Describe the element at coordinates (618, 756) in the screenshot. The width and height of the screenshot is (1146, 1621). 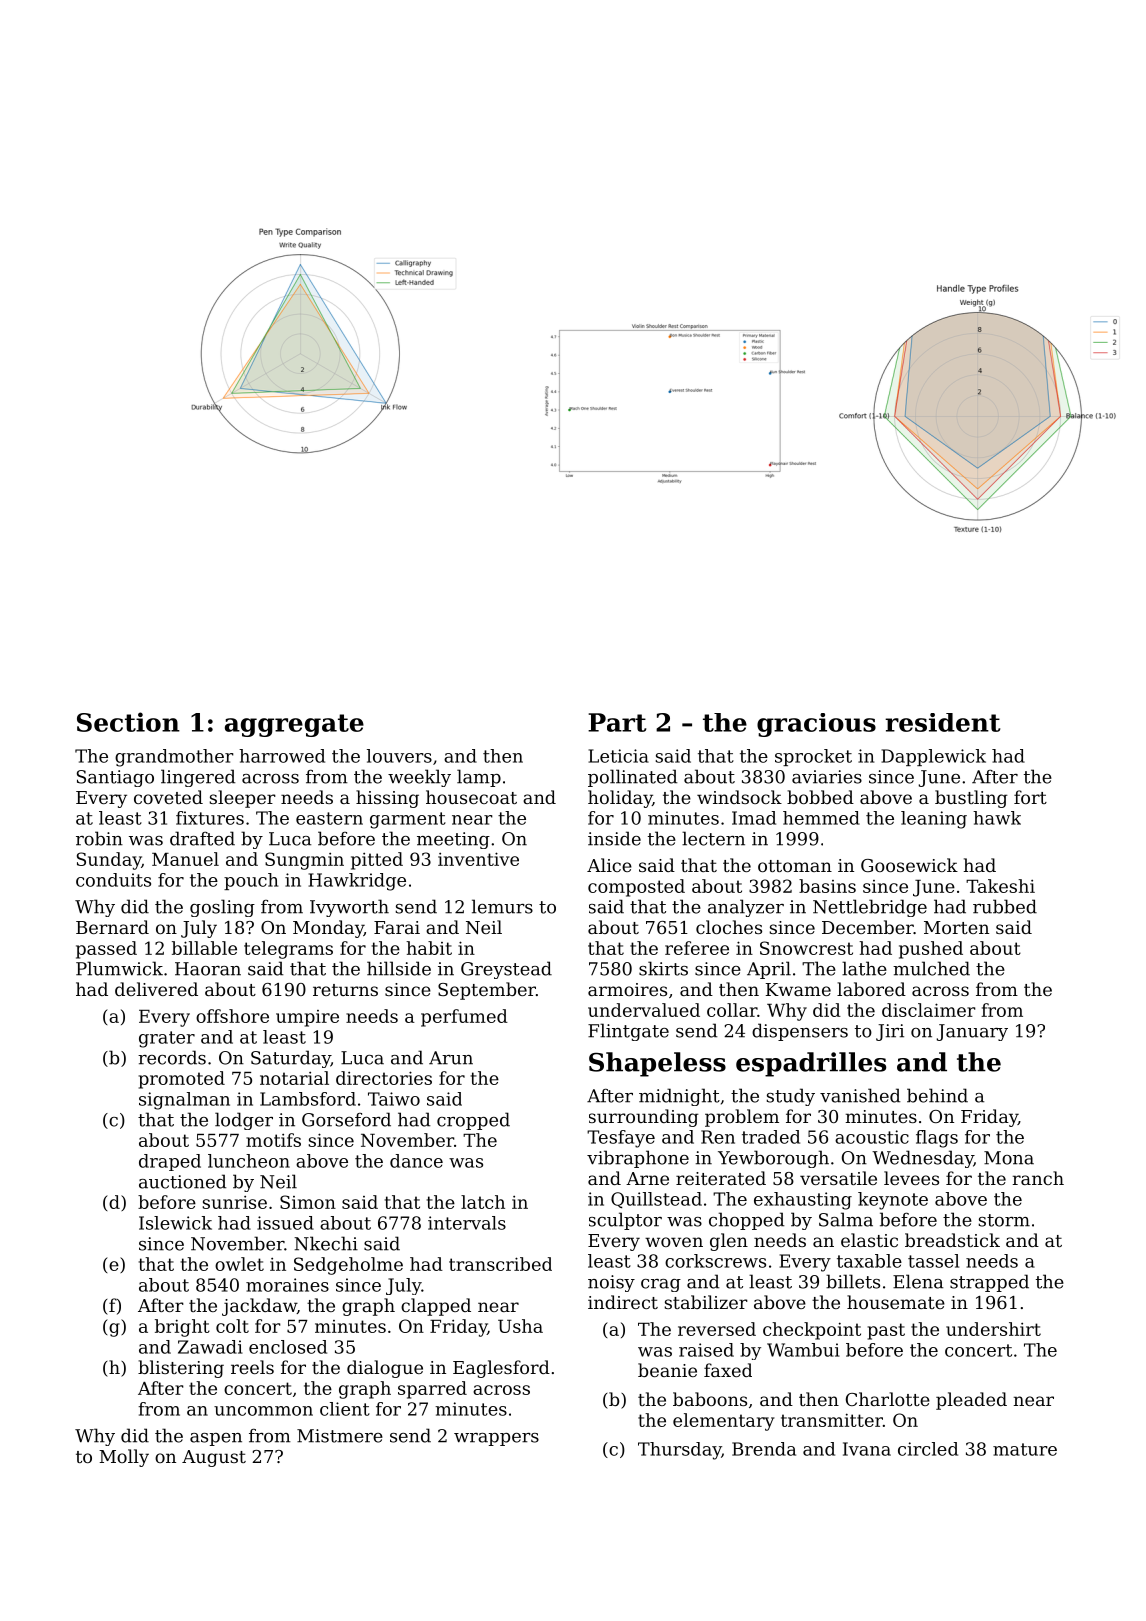
I see `Leticia` at that location.
